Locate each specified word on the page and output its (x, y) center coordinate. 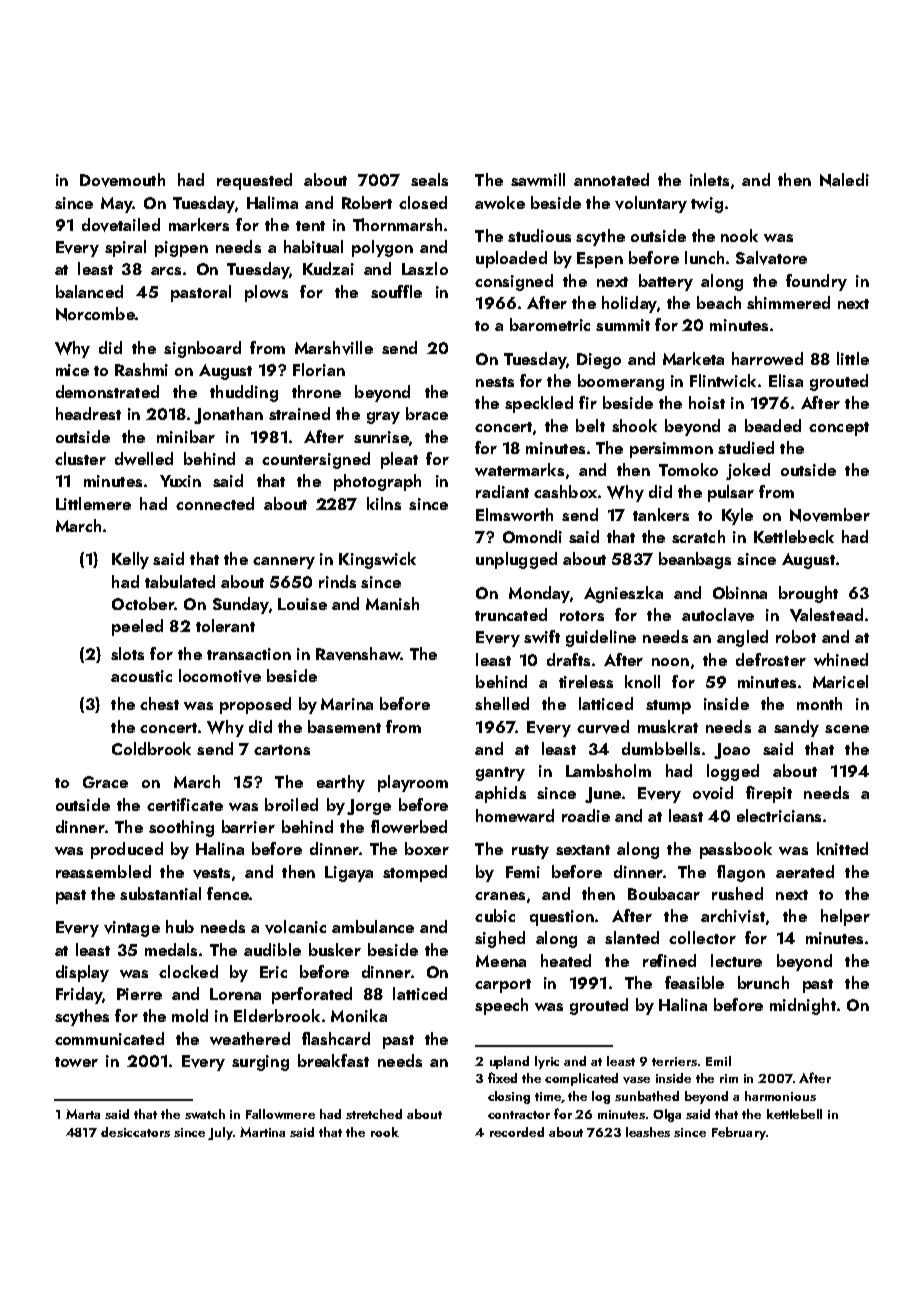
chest (159, 703)
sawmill (538, 179)
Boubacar (664, 893)
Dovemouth (122, 180)
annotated (611, 179)
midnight (803, 1006)
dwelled (144, 458)
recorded (517, 1132)
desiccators (135, 1132)
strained (299, 413)
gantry (500, 774)
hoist (707, 402)
